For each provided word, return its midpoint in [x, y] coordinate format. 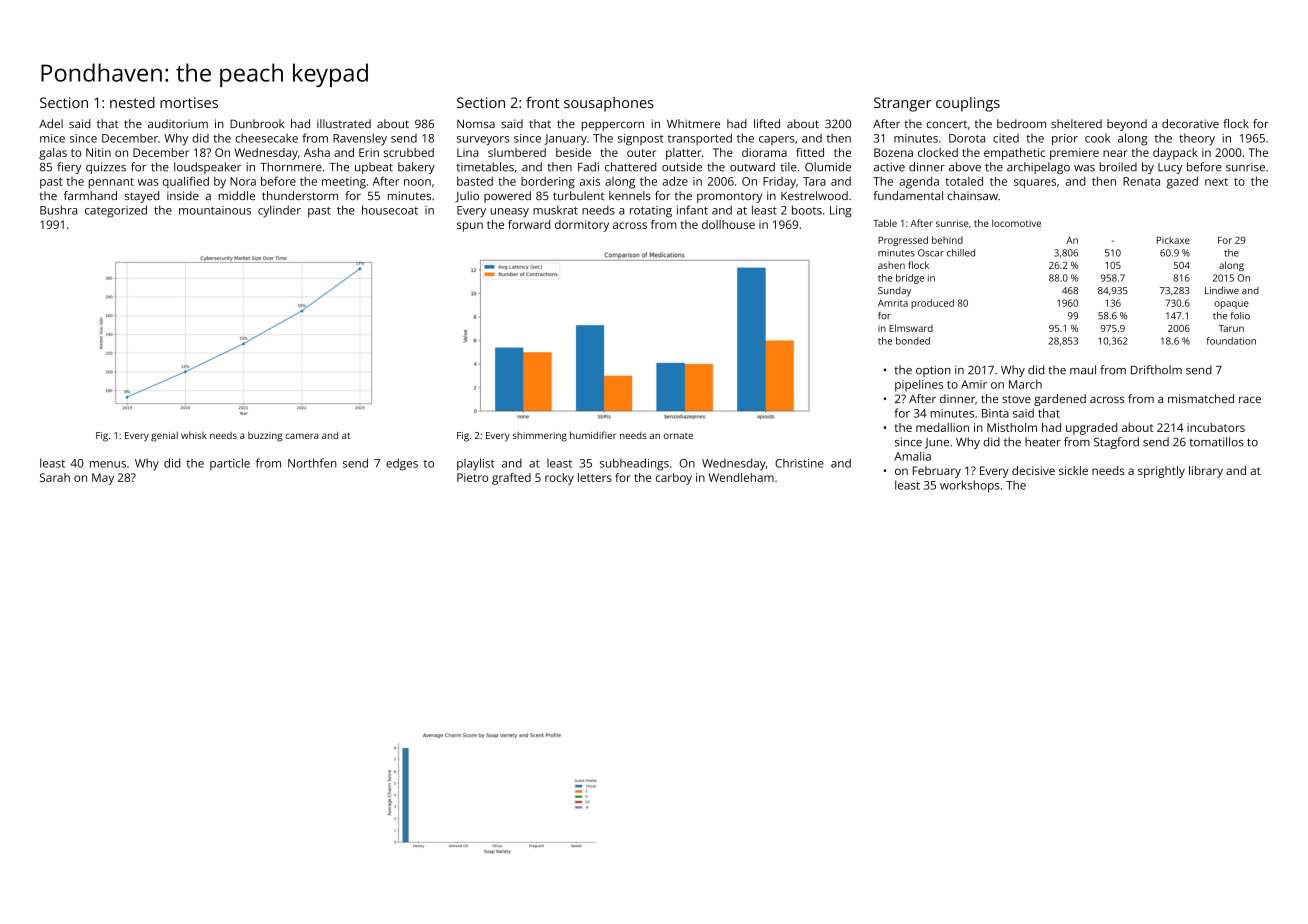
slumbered [517, 152]
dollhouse [728, 224]
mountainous [215, 210]
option [933, 371]
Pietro [472, 477]
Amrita [893, 303]
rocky [559, 479]
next [1216, 182]
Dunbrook [257, 123]
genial [164, 436]
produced [932, 304]
